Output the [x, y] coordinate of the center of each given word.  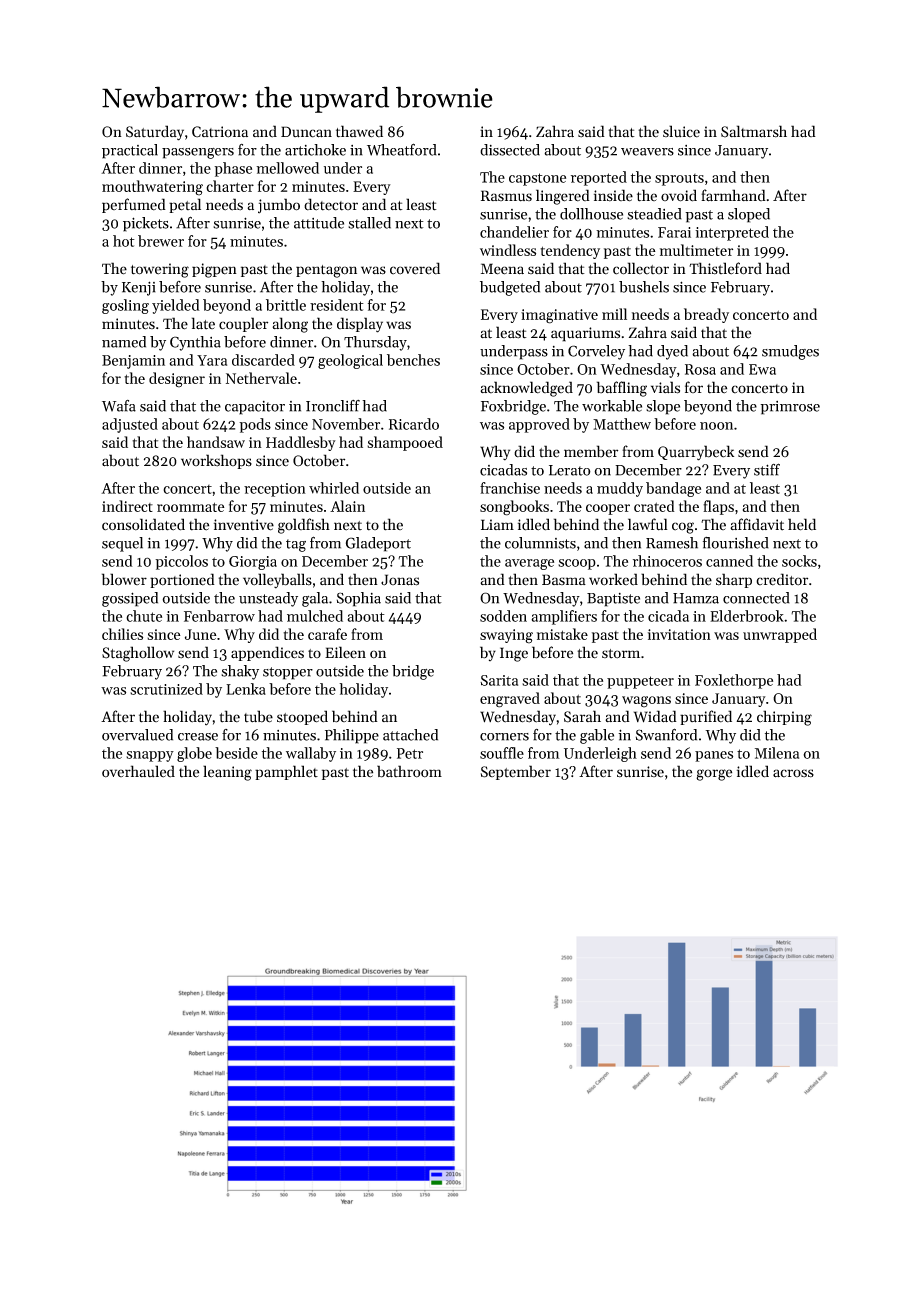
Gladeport [378, 544]
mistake [562, 634]
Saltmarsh [754, 131]
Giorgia [253, 563]
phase [233, 169]
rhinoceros [667, 561]
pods [255, 425]
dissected [510, 150]
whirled [334, 488]
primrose [790, 408]
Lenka [246, 689]
